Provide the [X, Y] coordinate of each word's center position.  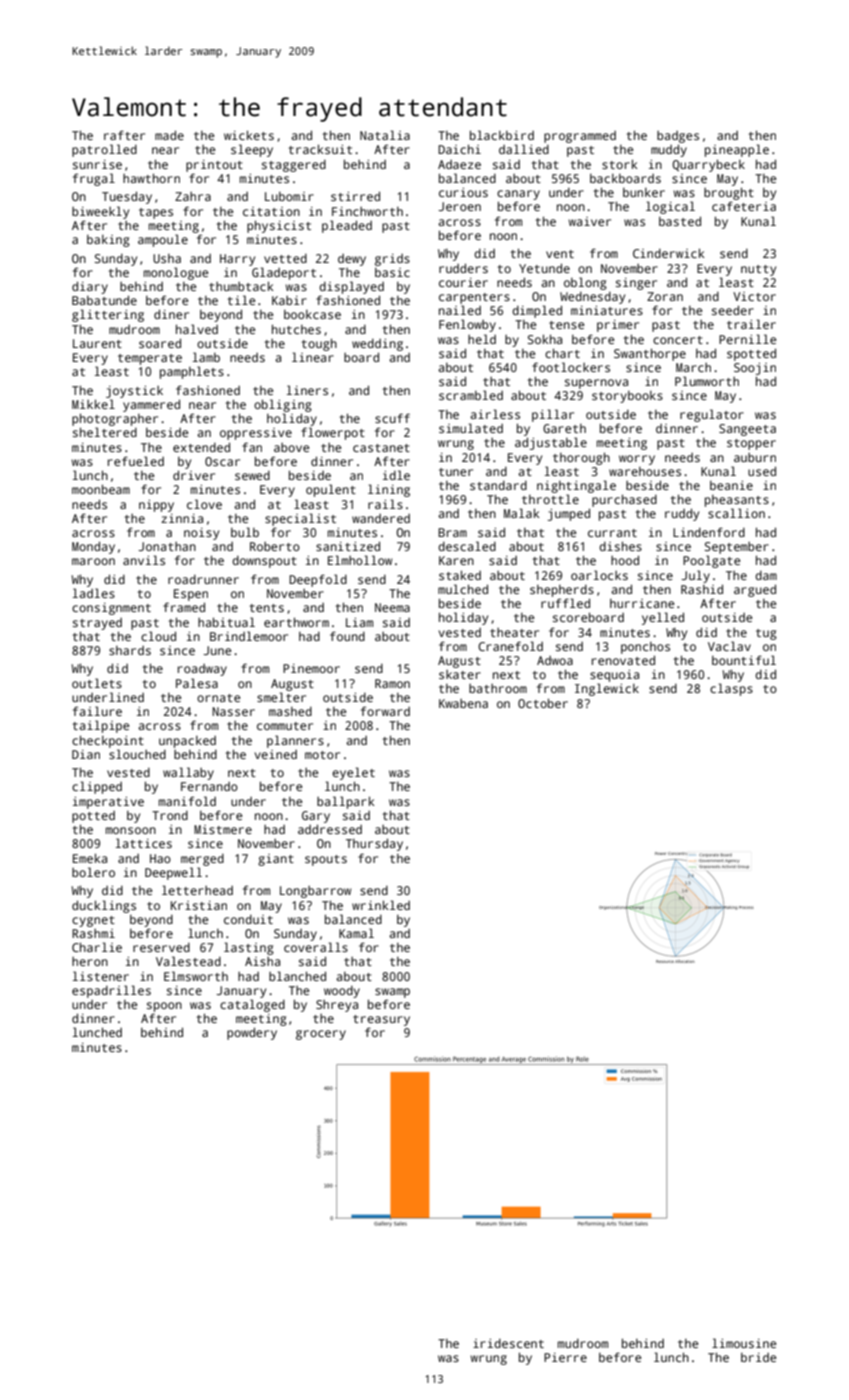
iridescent [508, 1343]
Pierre [565, 1357]
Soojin [755, 369]
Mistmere [223, 829]
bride [758, 1357]
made [169, 135]
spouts [326, 860]
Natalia [385, 135]
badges [678, 137]
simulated [471, 428]
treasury [381, 1020]
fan [252, 447]
